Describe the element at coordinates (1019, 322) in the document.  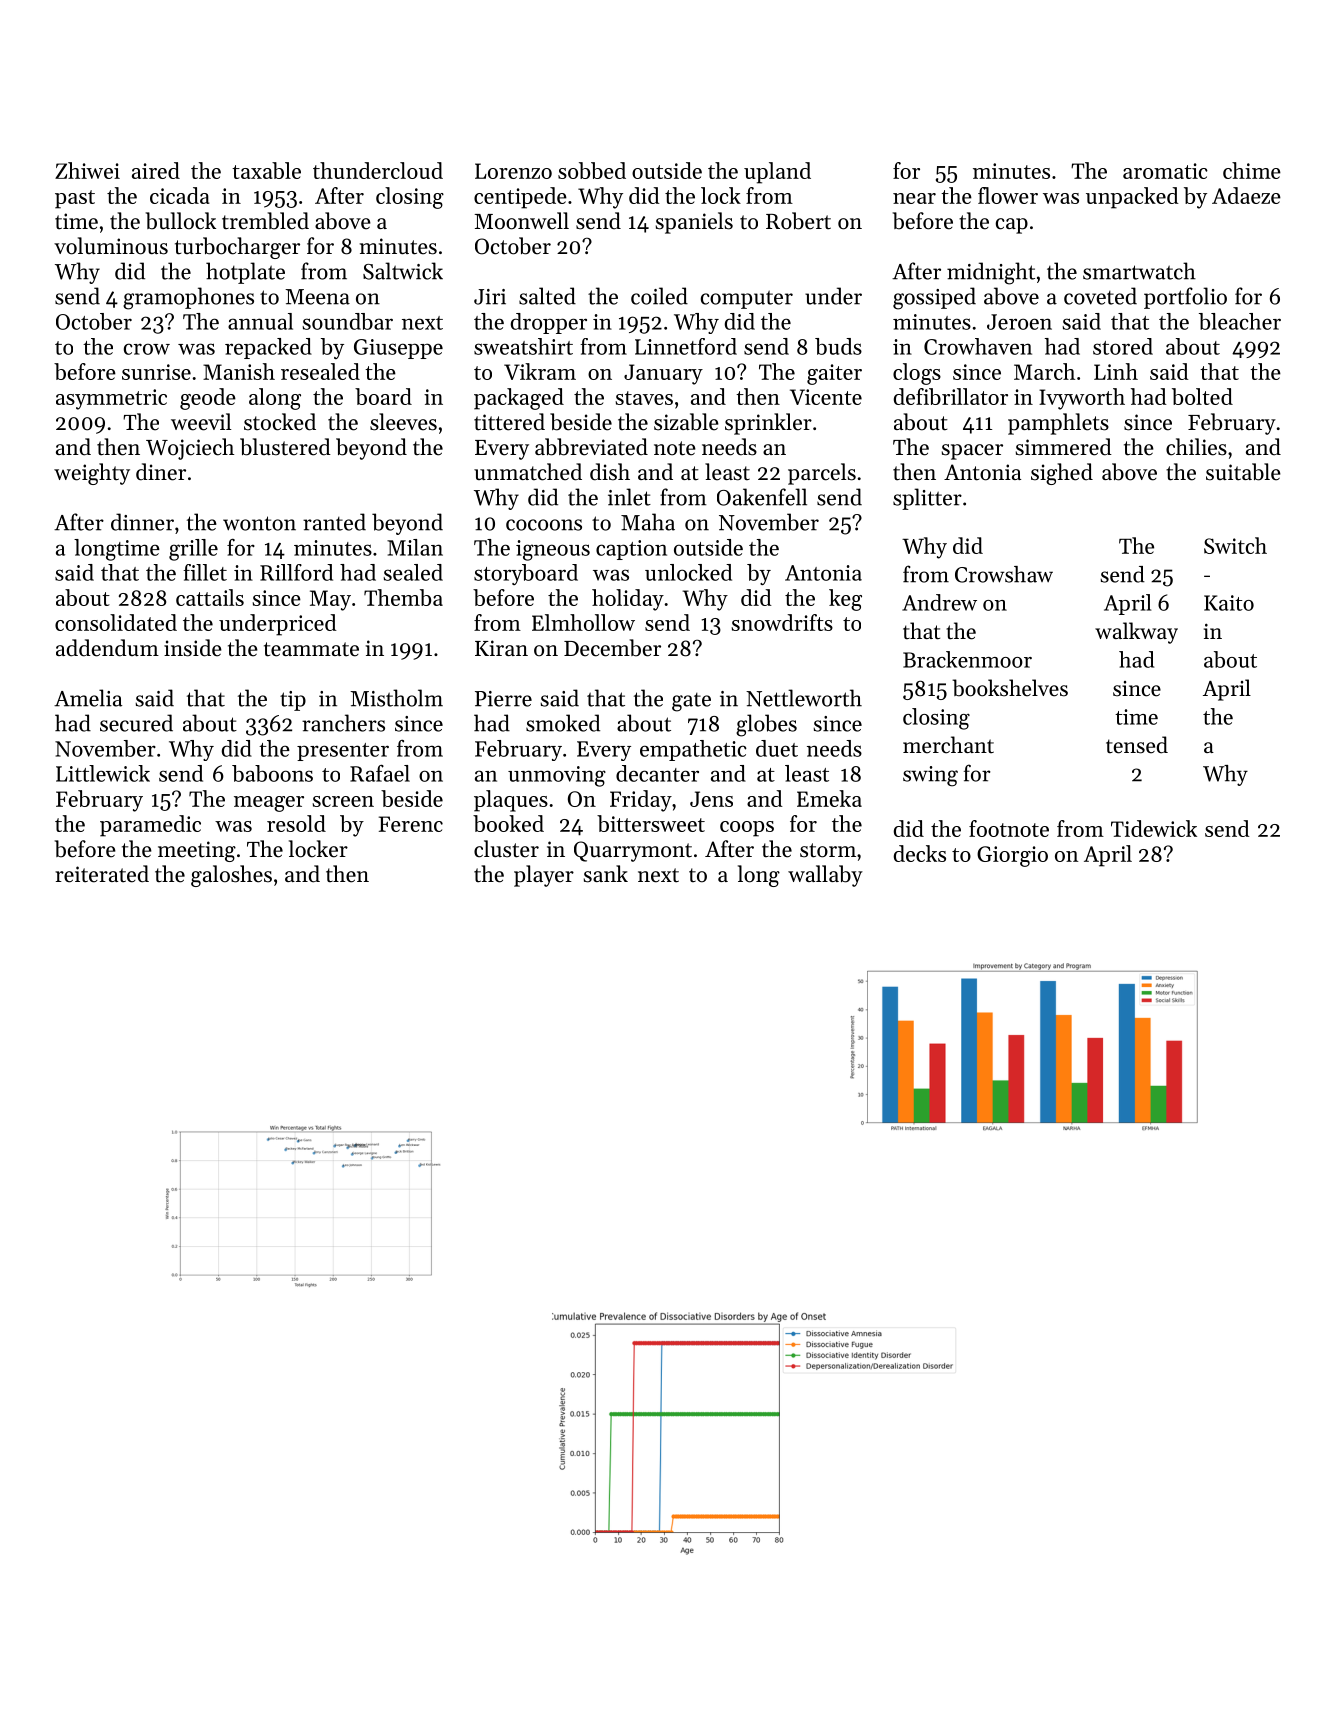
I see `Jeroen` at that location.
